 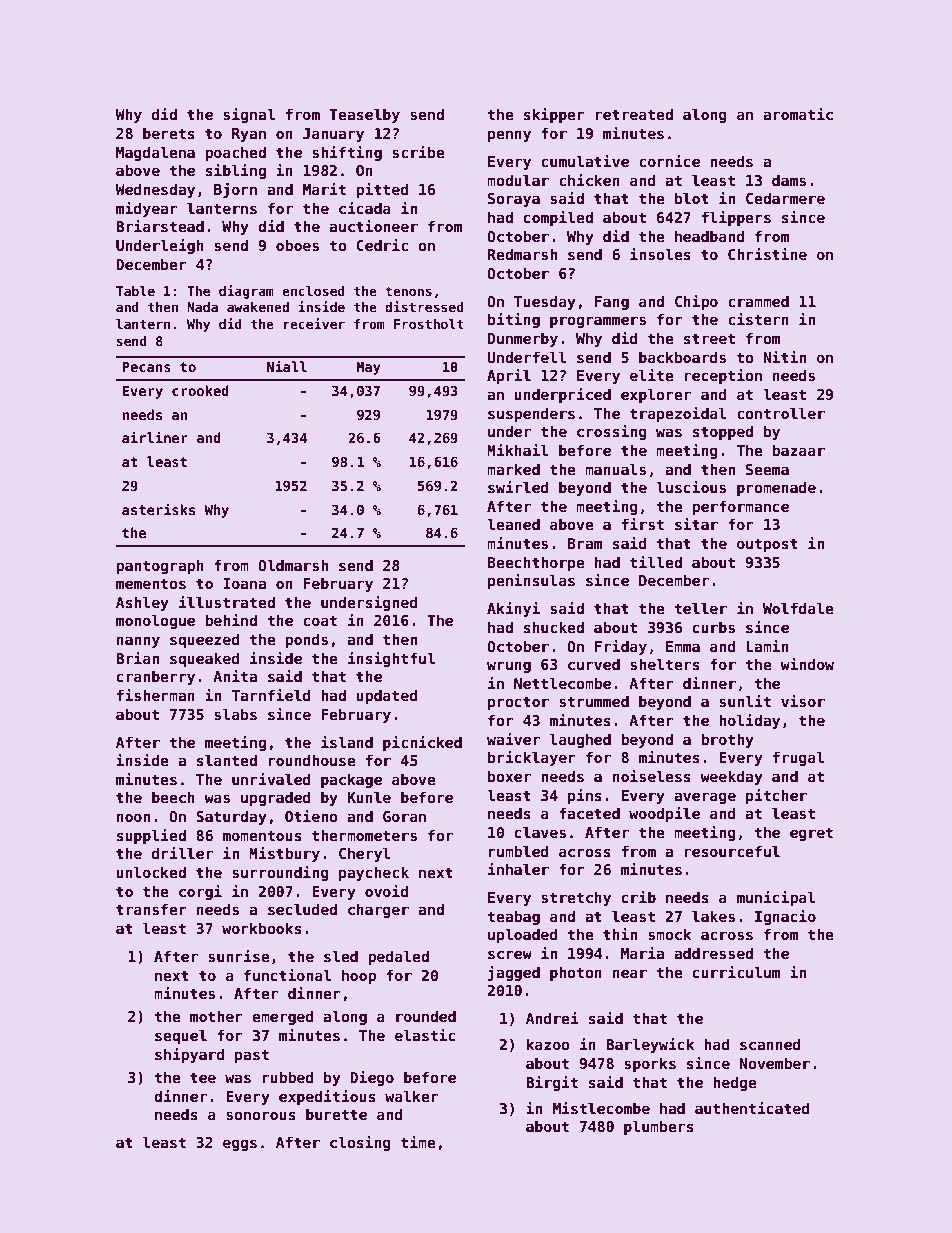 I want to click on aromatic, so click(x=798, y=114).
